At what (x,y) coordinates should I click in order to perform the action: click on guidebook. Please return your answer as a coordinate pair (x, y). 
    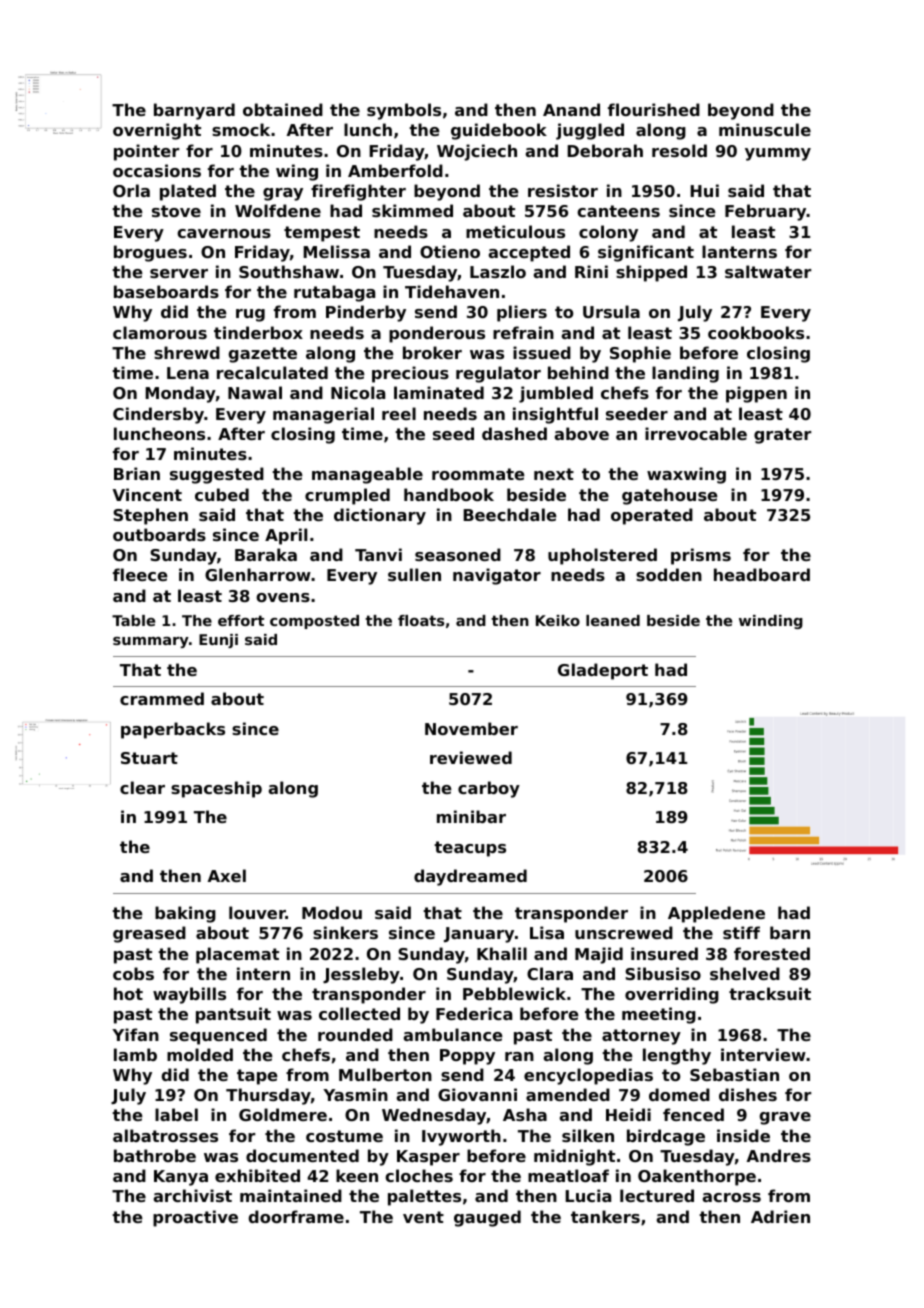
    Looking at the image, I should click on (499, 131).
